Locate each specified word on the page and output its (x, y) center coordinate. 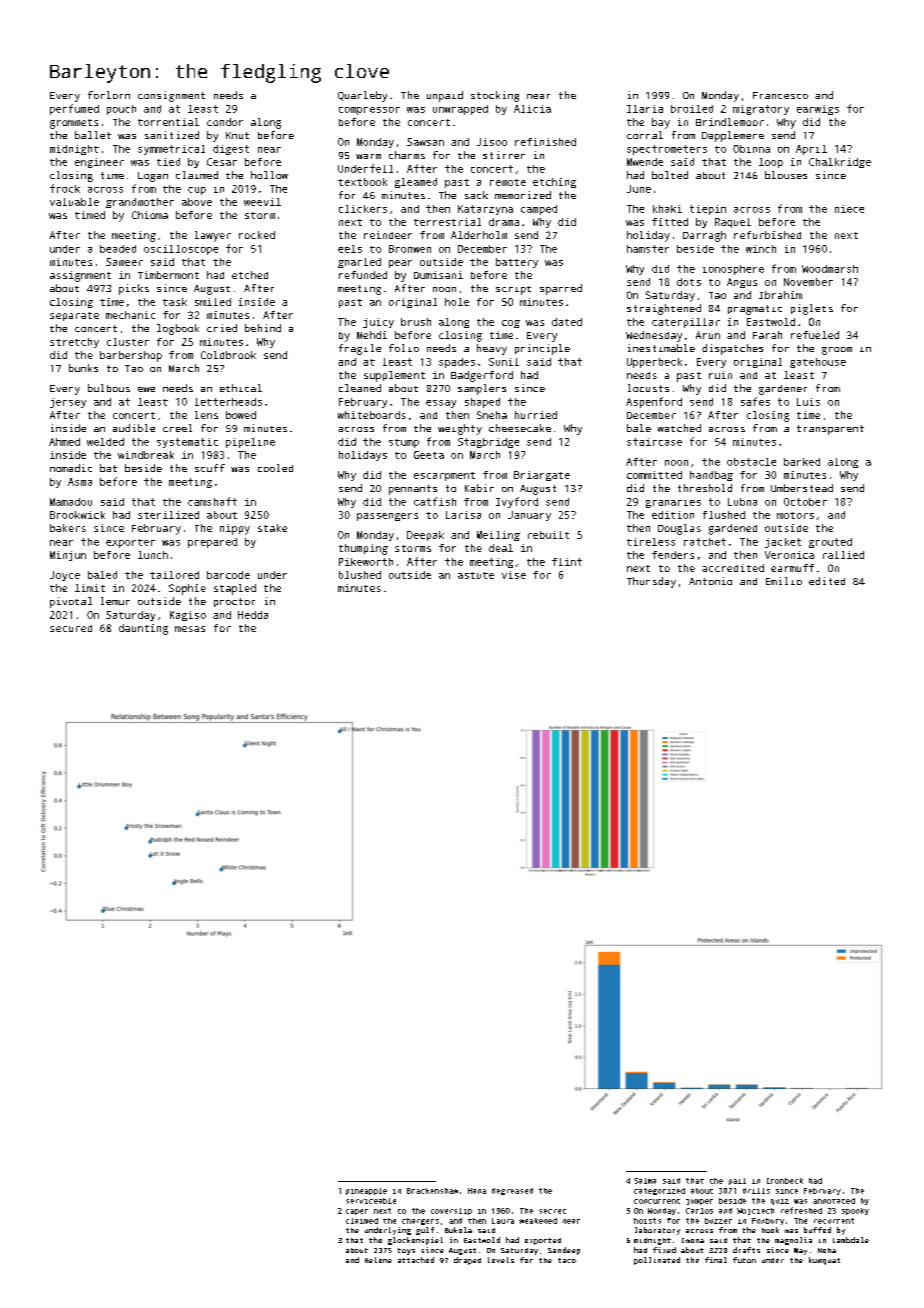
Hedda (253, 615)
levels (501, 1260)
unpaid (445, 96)
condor (225, 122)
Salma (645, 1181)
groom (837, 351)
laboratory (657, 1231)
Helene (378, 1260)
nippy (235, 529)
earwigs (818, 110)
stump (404, 443)
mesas (190, 629)
